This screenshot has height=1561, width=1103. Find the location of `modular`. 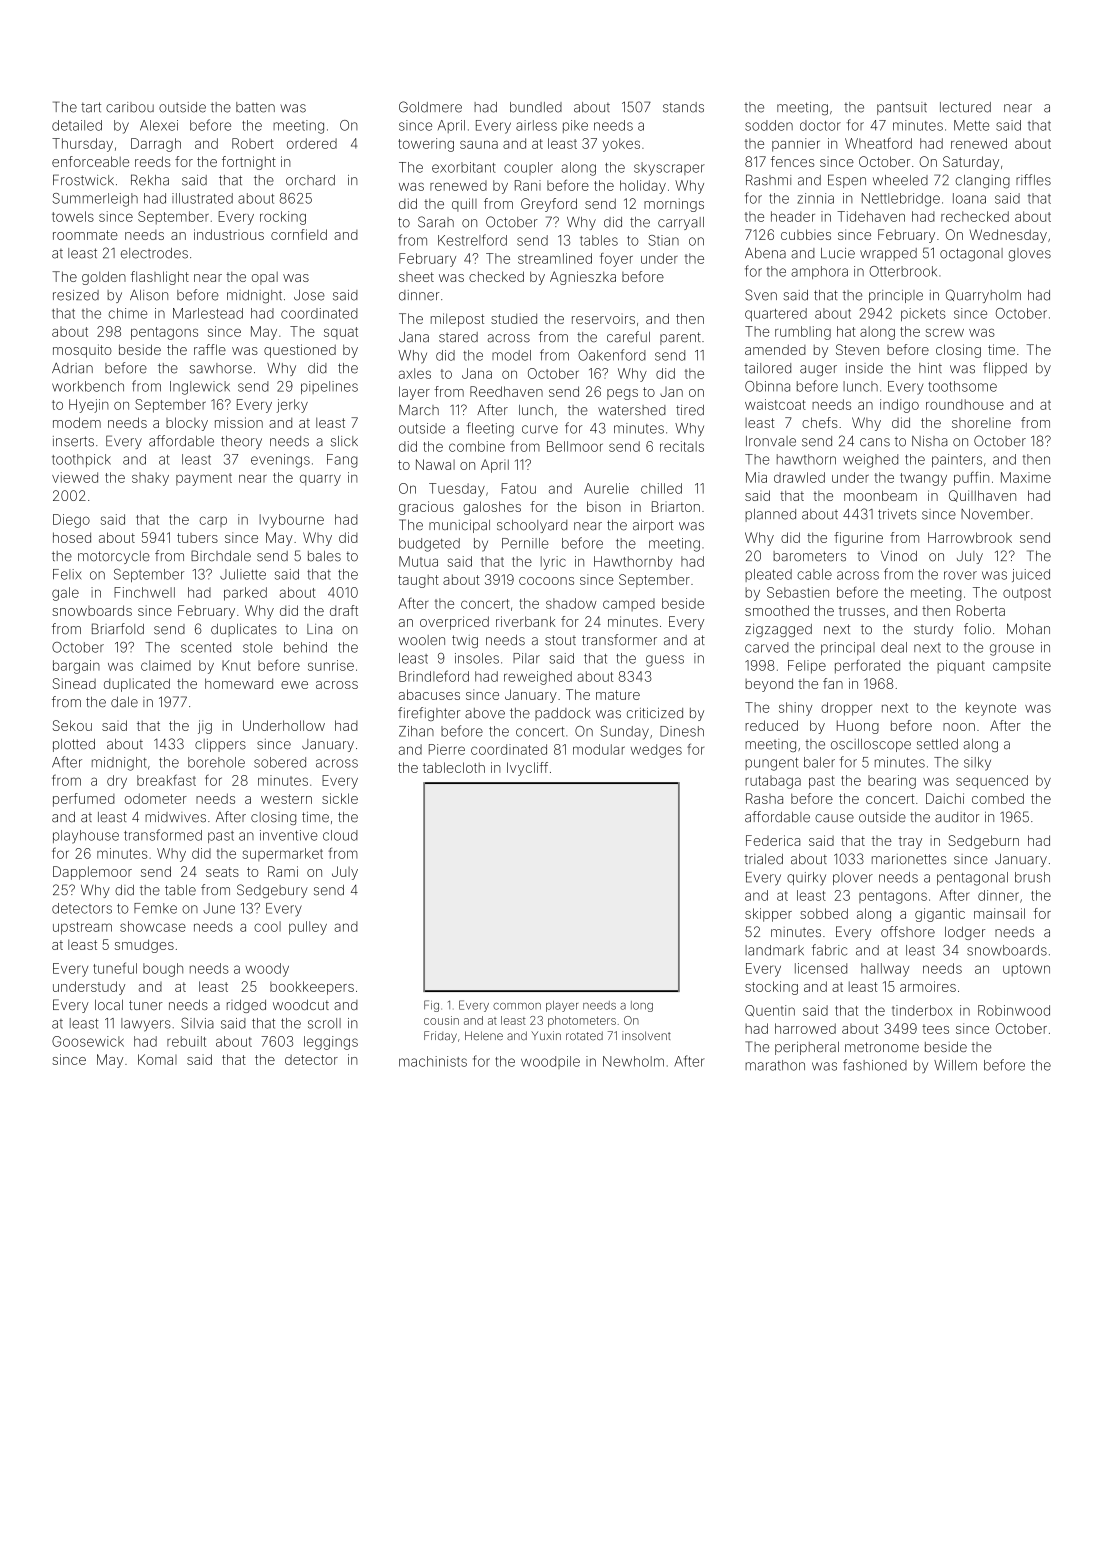

modular is located at coordinates (599, 749).
